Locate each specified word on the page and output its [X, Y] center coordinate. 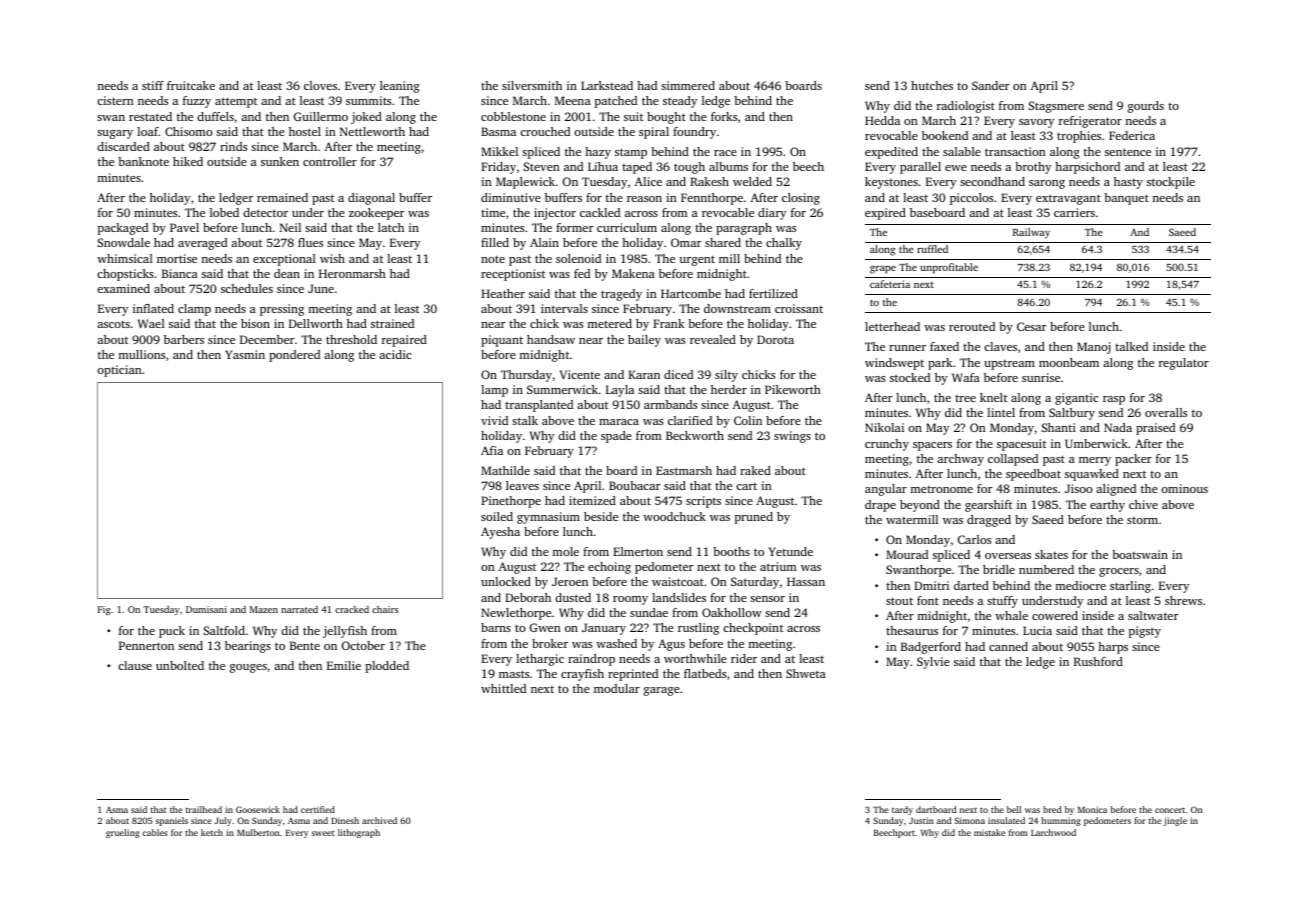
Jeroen [570, 581]
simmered [688, 85]
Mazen [264, 609]
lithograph [359, 833]
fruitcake [191, 85]
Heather [503, 293]
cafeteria [890, 284]
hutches [932, 85]
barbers [184, 339]
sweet [323, 833]
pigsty [1145, 632]
